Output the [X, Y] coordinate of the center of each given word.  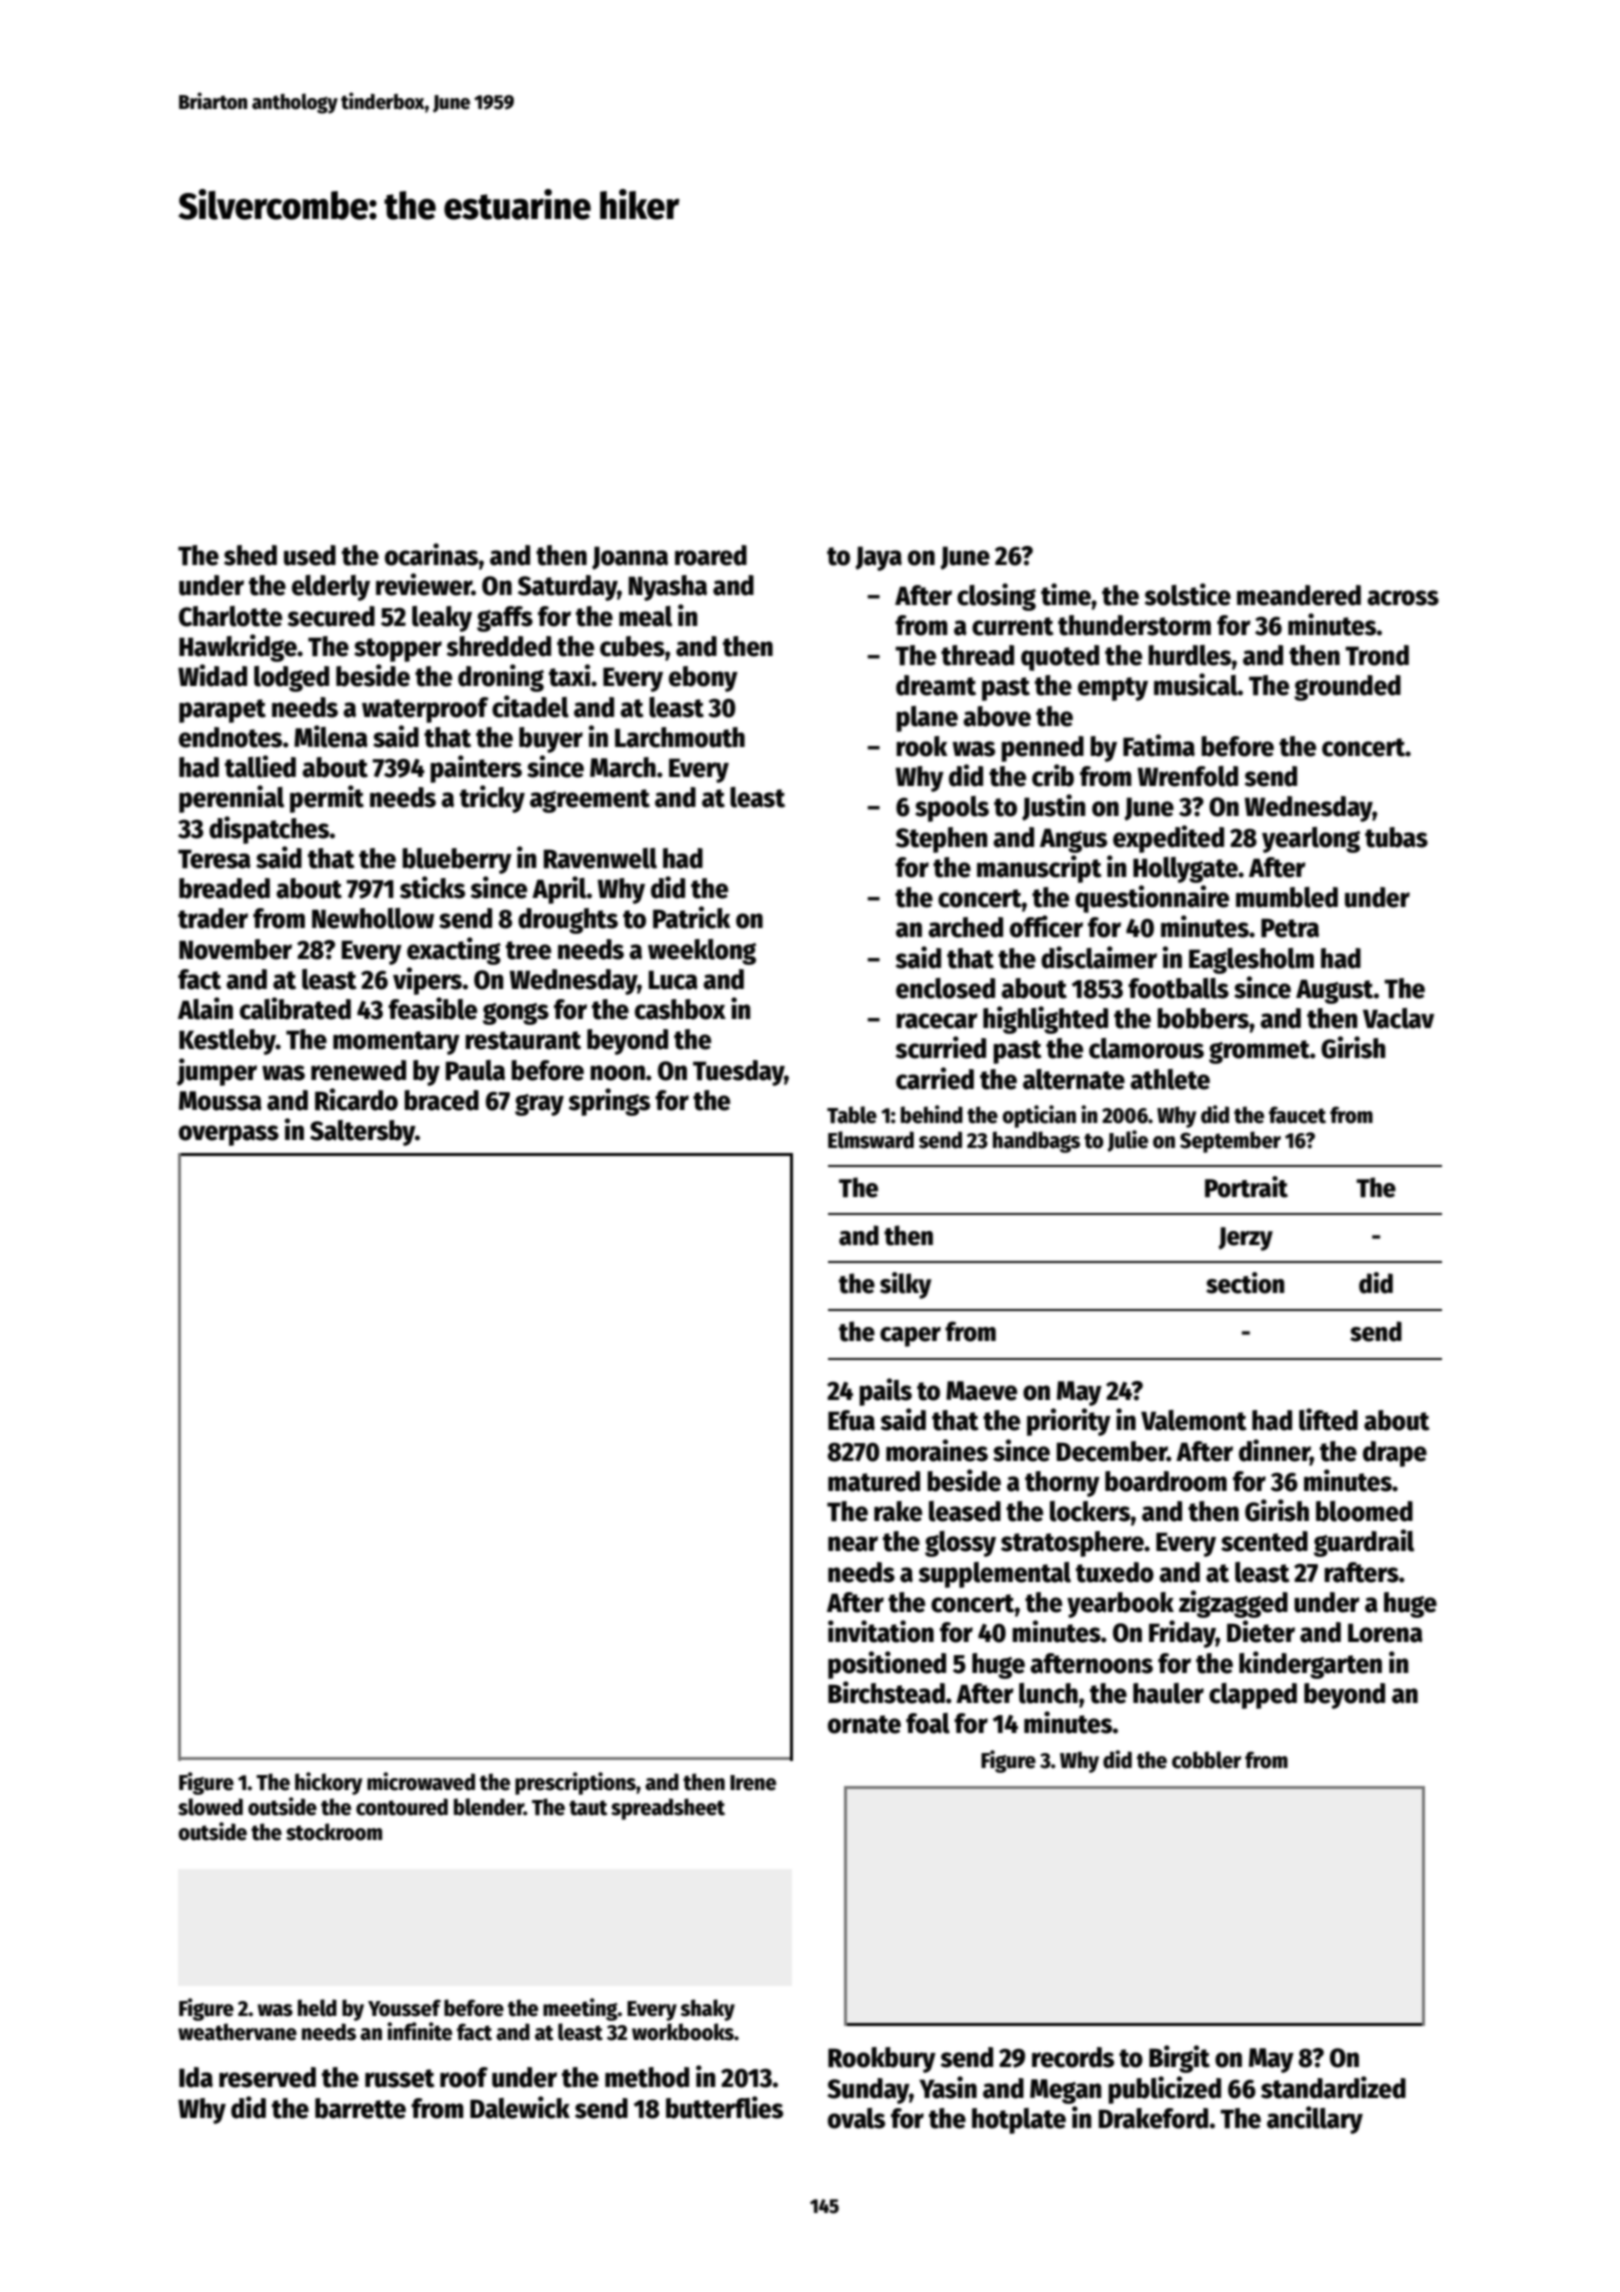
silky [905, 1285]
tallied [260, 766]
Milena [331, 736]
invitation [881, 1631]
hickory [328, 1783]
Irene [753, 1783]
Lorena [1385, 1633]
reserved [267, 2077]
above [997, 716]
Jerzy [1245, 1239]
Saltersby [362, 1133]
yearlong [1311, 840]
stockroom [334, 1832]
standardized [1333, 2087]
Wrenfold [1188, 776]
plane [927, 719]
